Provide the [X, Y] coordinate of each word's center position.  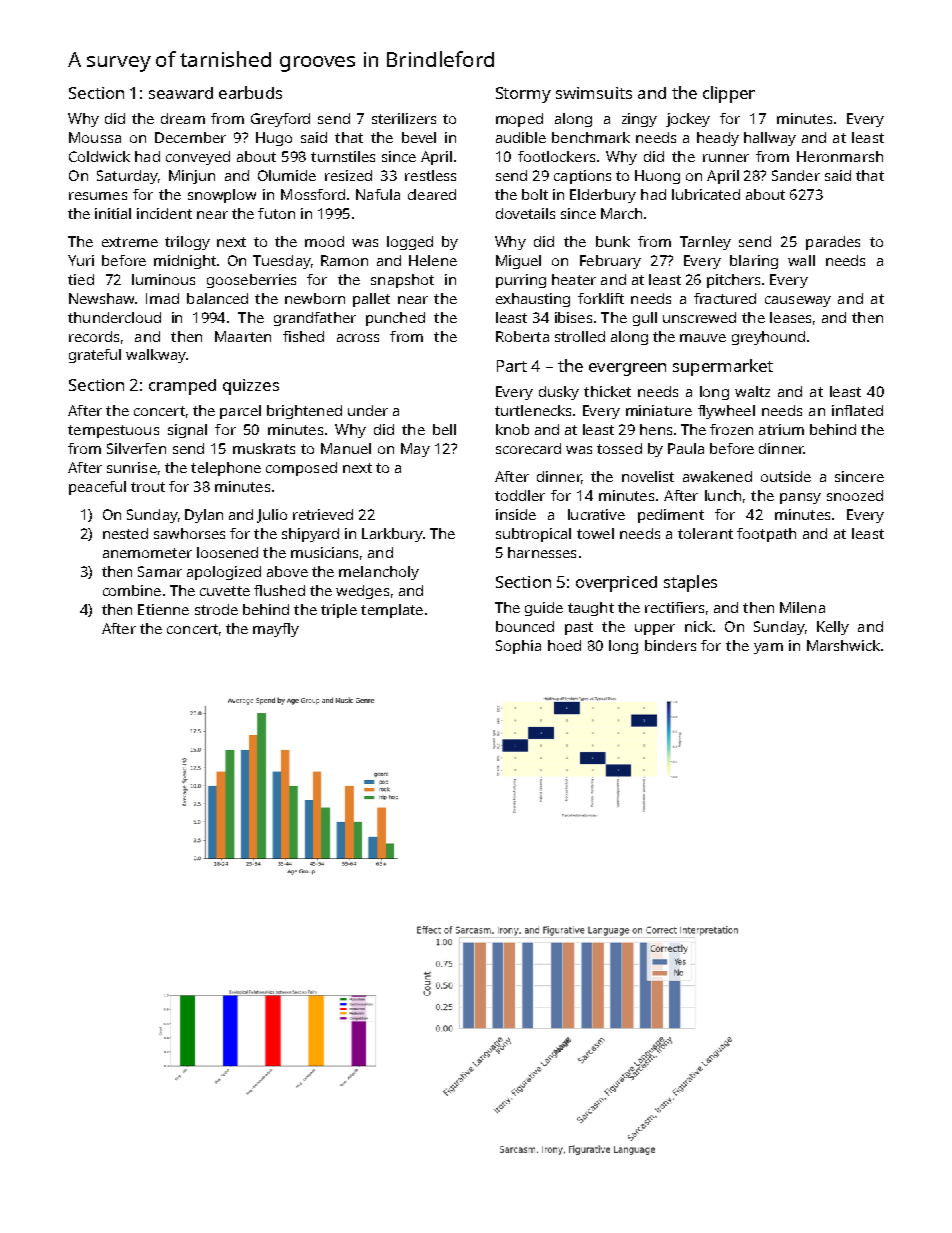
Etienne [163, 609]
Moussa [95, 137]
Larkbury [392, 535]
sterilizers [404, 118]
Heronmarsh [840, 156]
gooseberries [251, 281]
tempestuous [113, 431]
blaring [754, 262]
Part [512, 366]
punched [395, 319]
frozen [731, 429]
